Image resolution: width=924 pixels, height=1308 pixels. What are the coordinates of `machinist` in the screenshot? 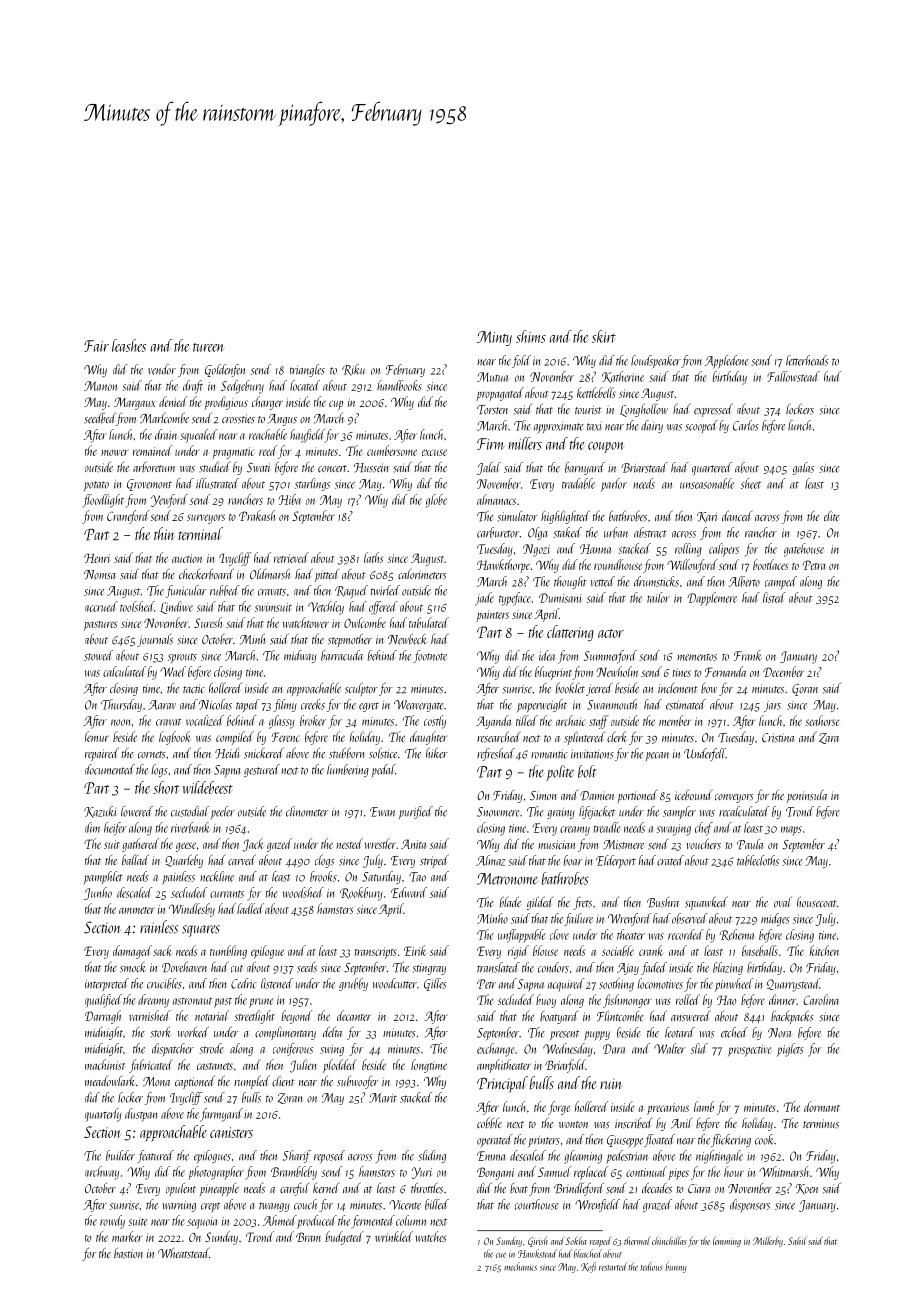 It's located at (105, 1064).
